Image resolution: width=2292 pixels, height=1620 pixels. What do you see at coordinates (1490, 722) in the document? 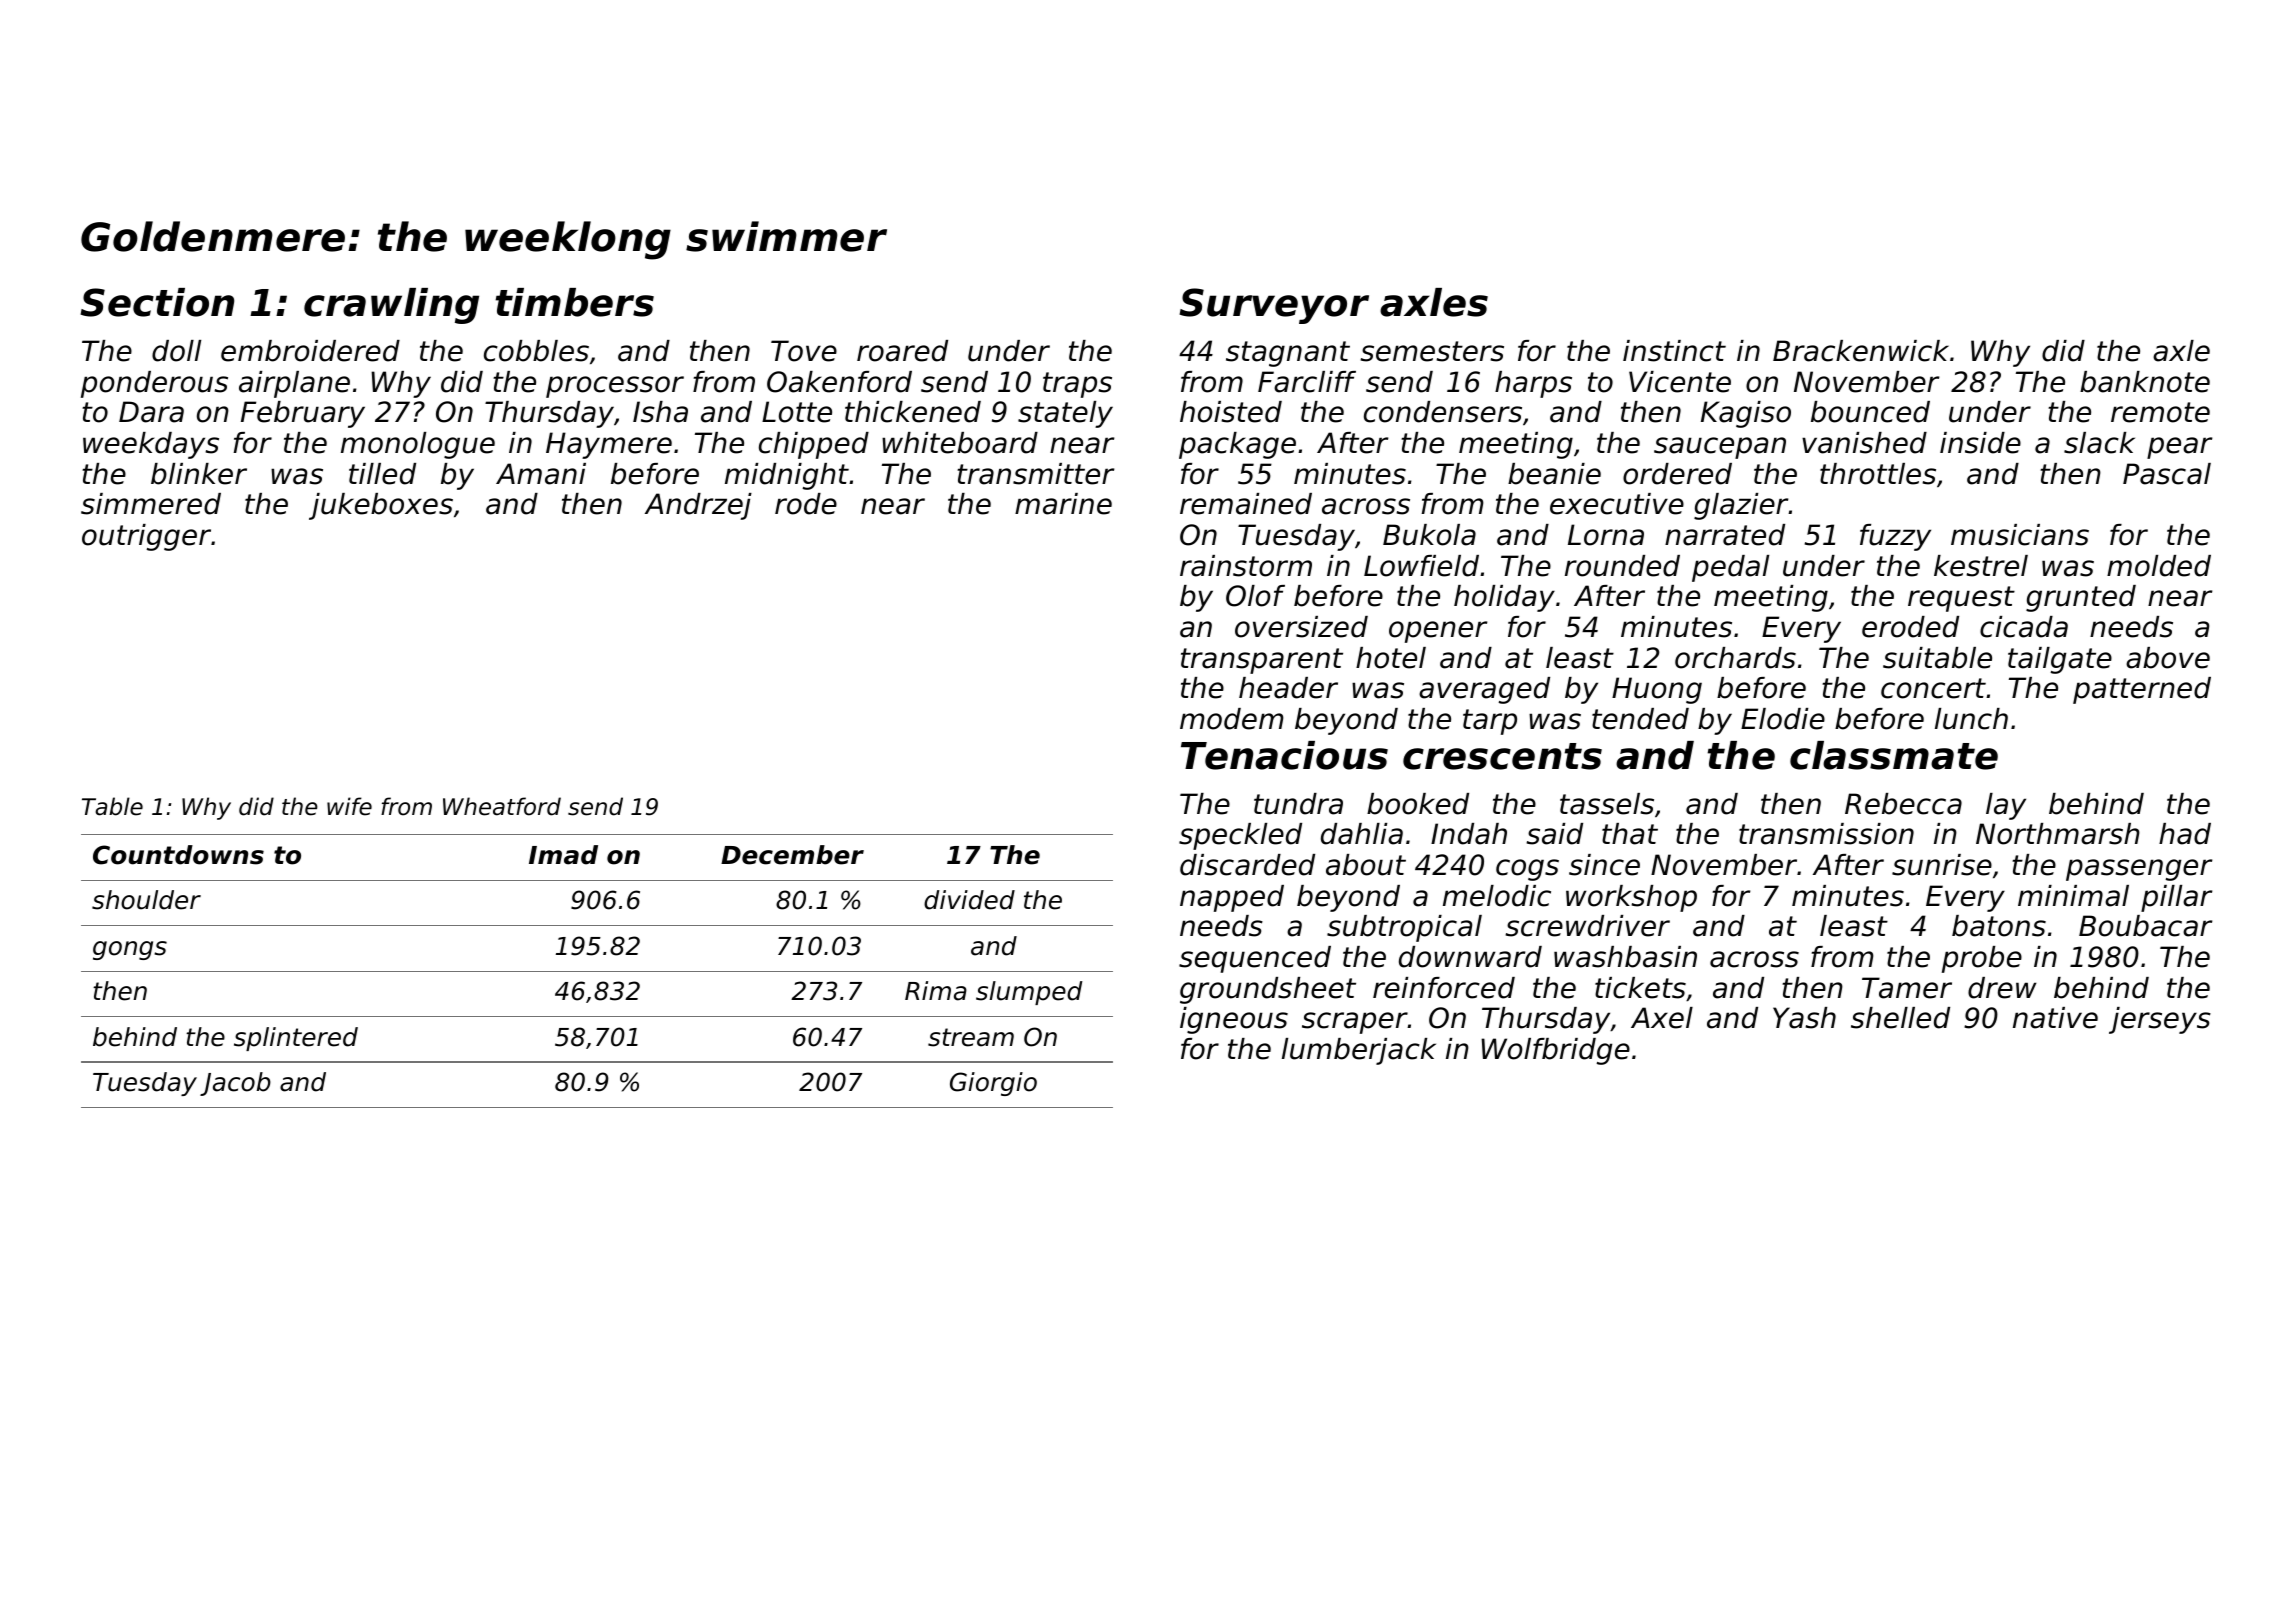
I see `tarp` at bounding box center [1490, 722].
